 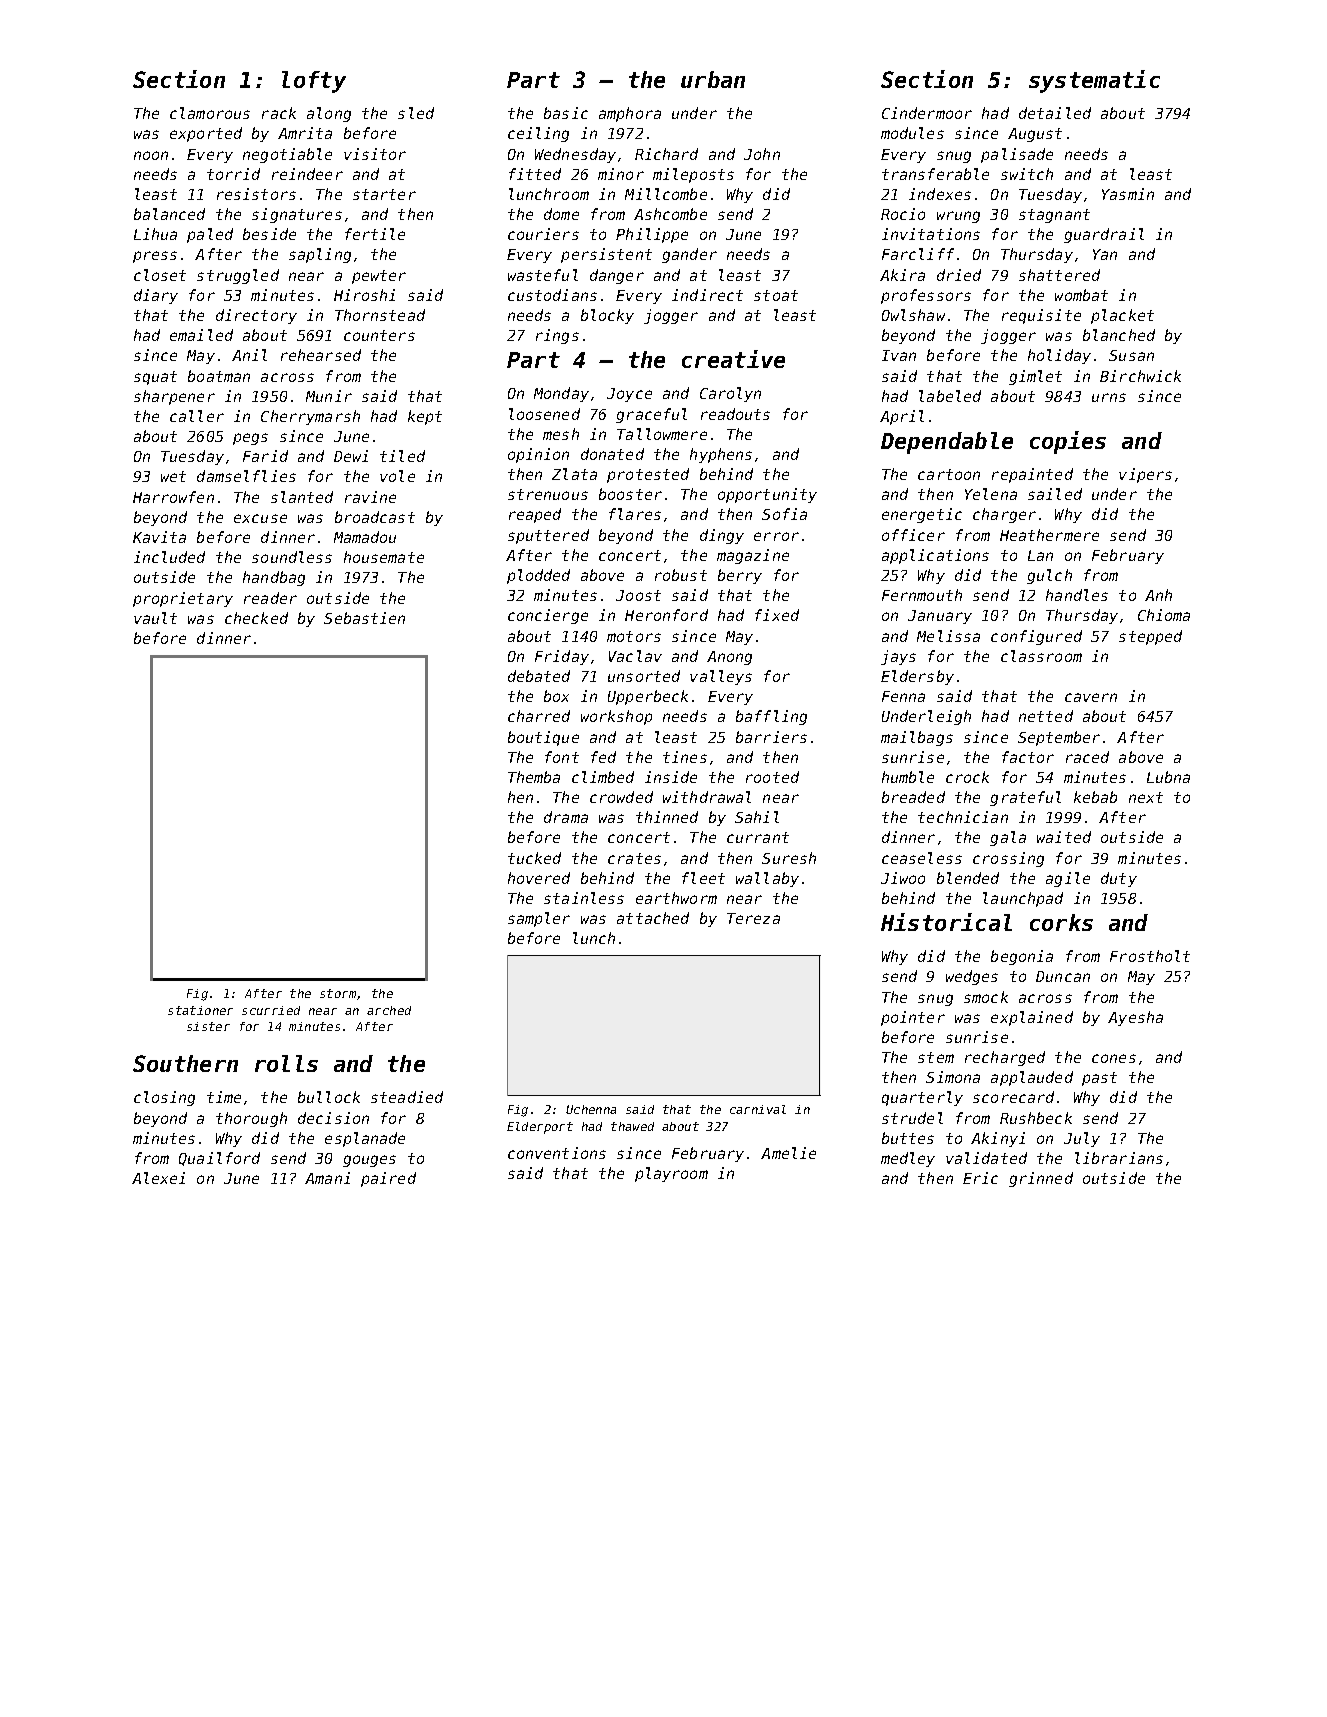 I want to click on excuse, so click(x=260, y=518).
